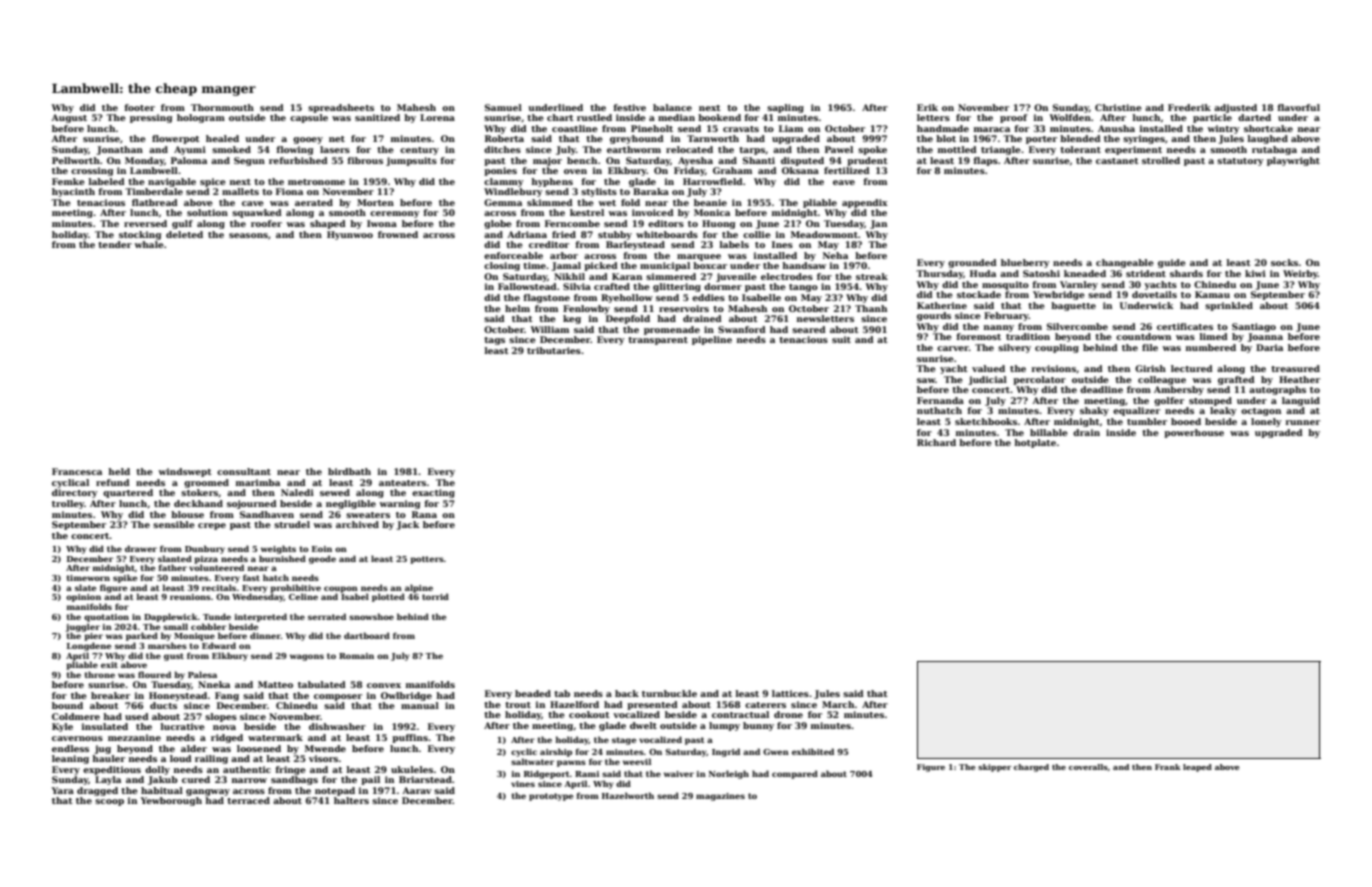  I want to click on spreadsheets, so click(341, 108).
